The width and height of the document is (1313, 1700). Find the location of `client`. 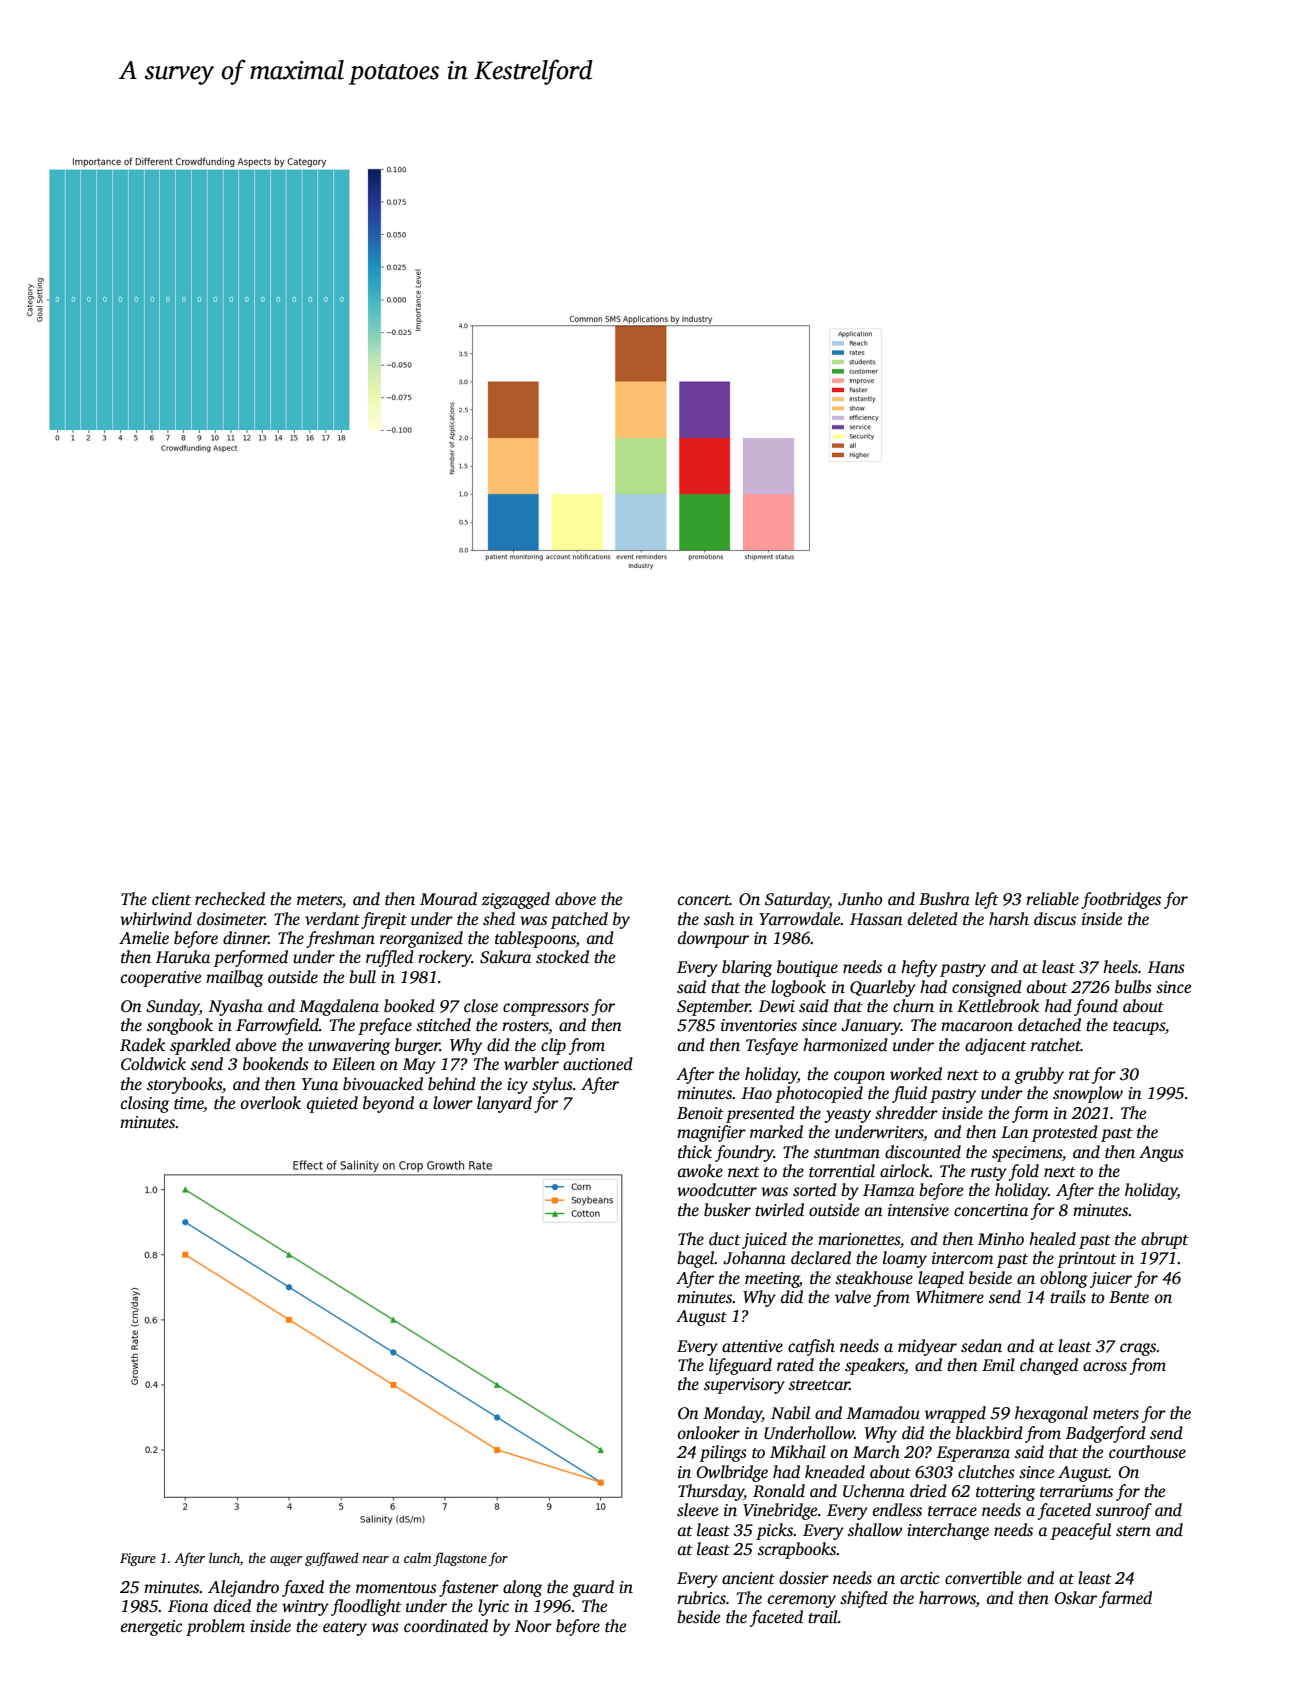

client is located at coordinates (171, 899).
